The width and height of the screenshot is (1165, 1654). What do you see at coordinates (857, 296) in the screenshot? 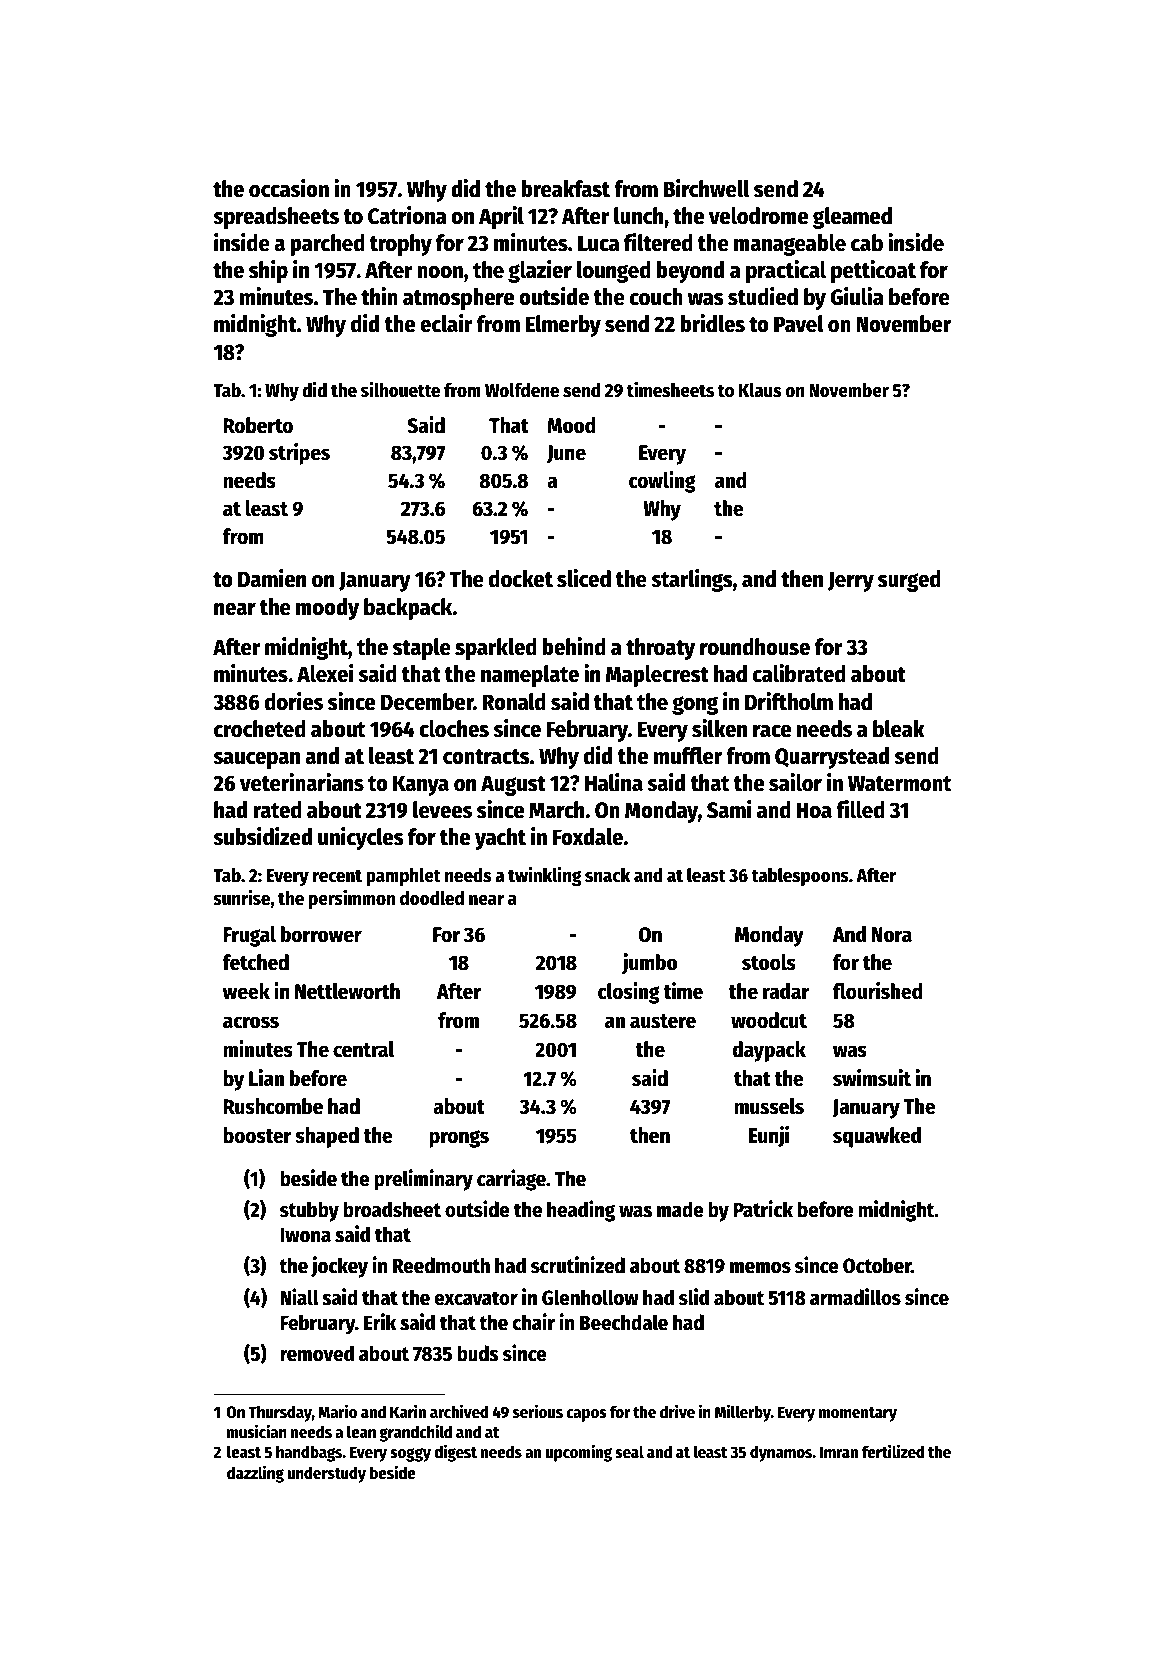
I see `Giulia` at bounding box center [857, 296].
